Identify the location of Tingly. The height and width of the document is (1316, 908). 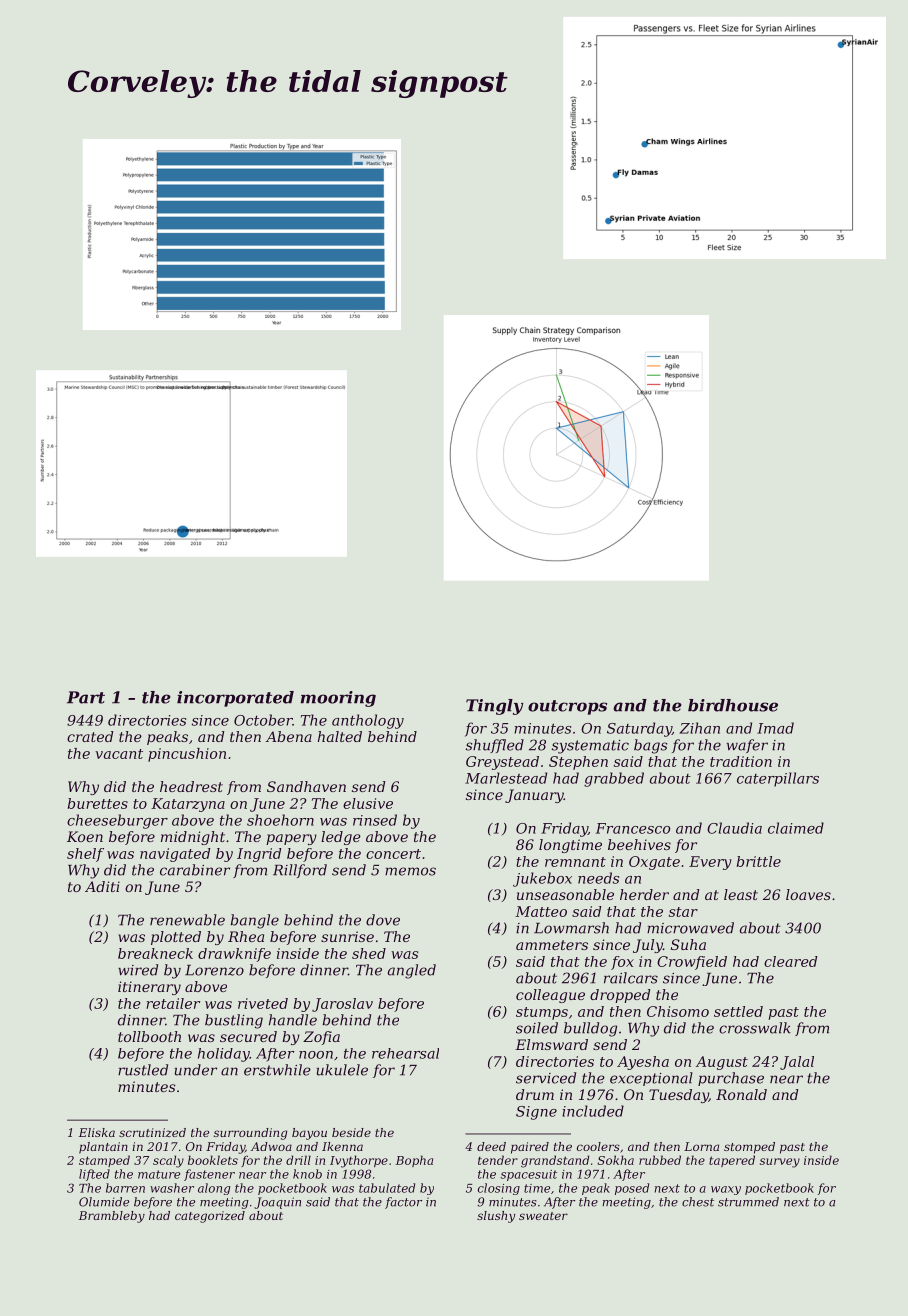
(494, 707).
